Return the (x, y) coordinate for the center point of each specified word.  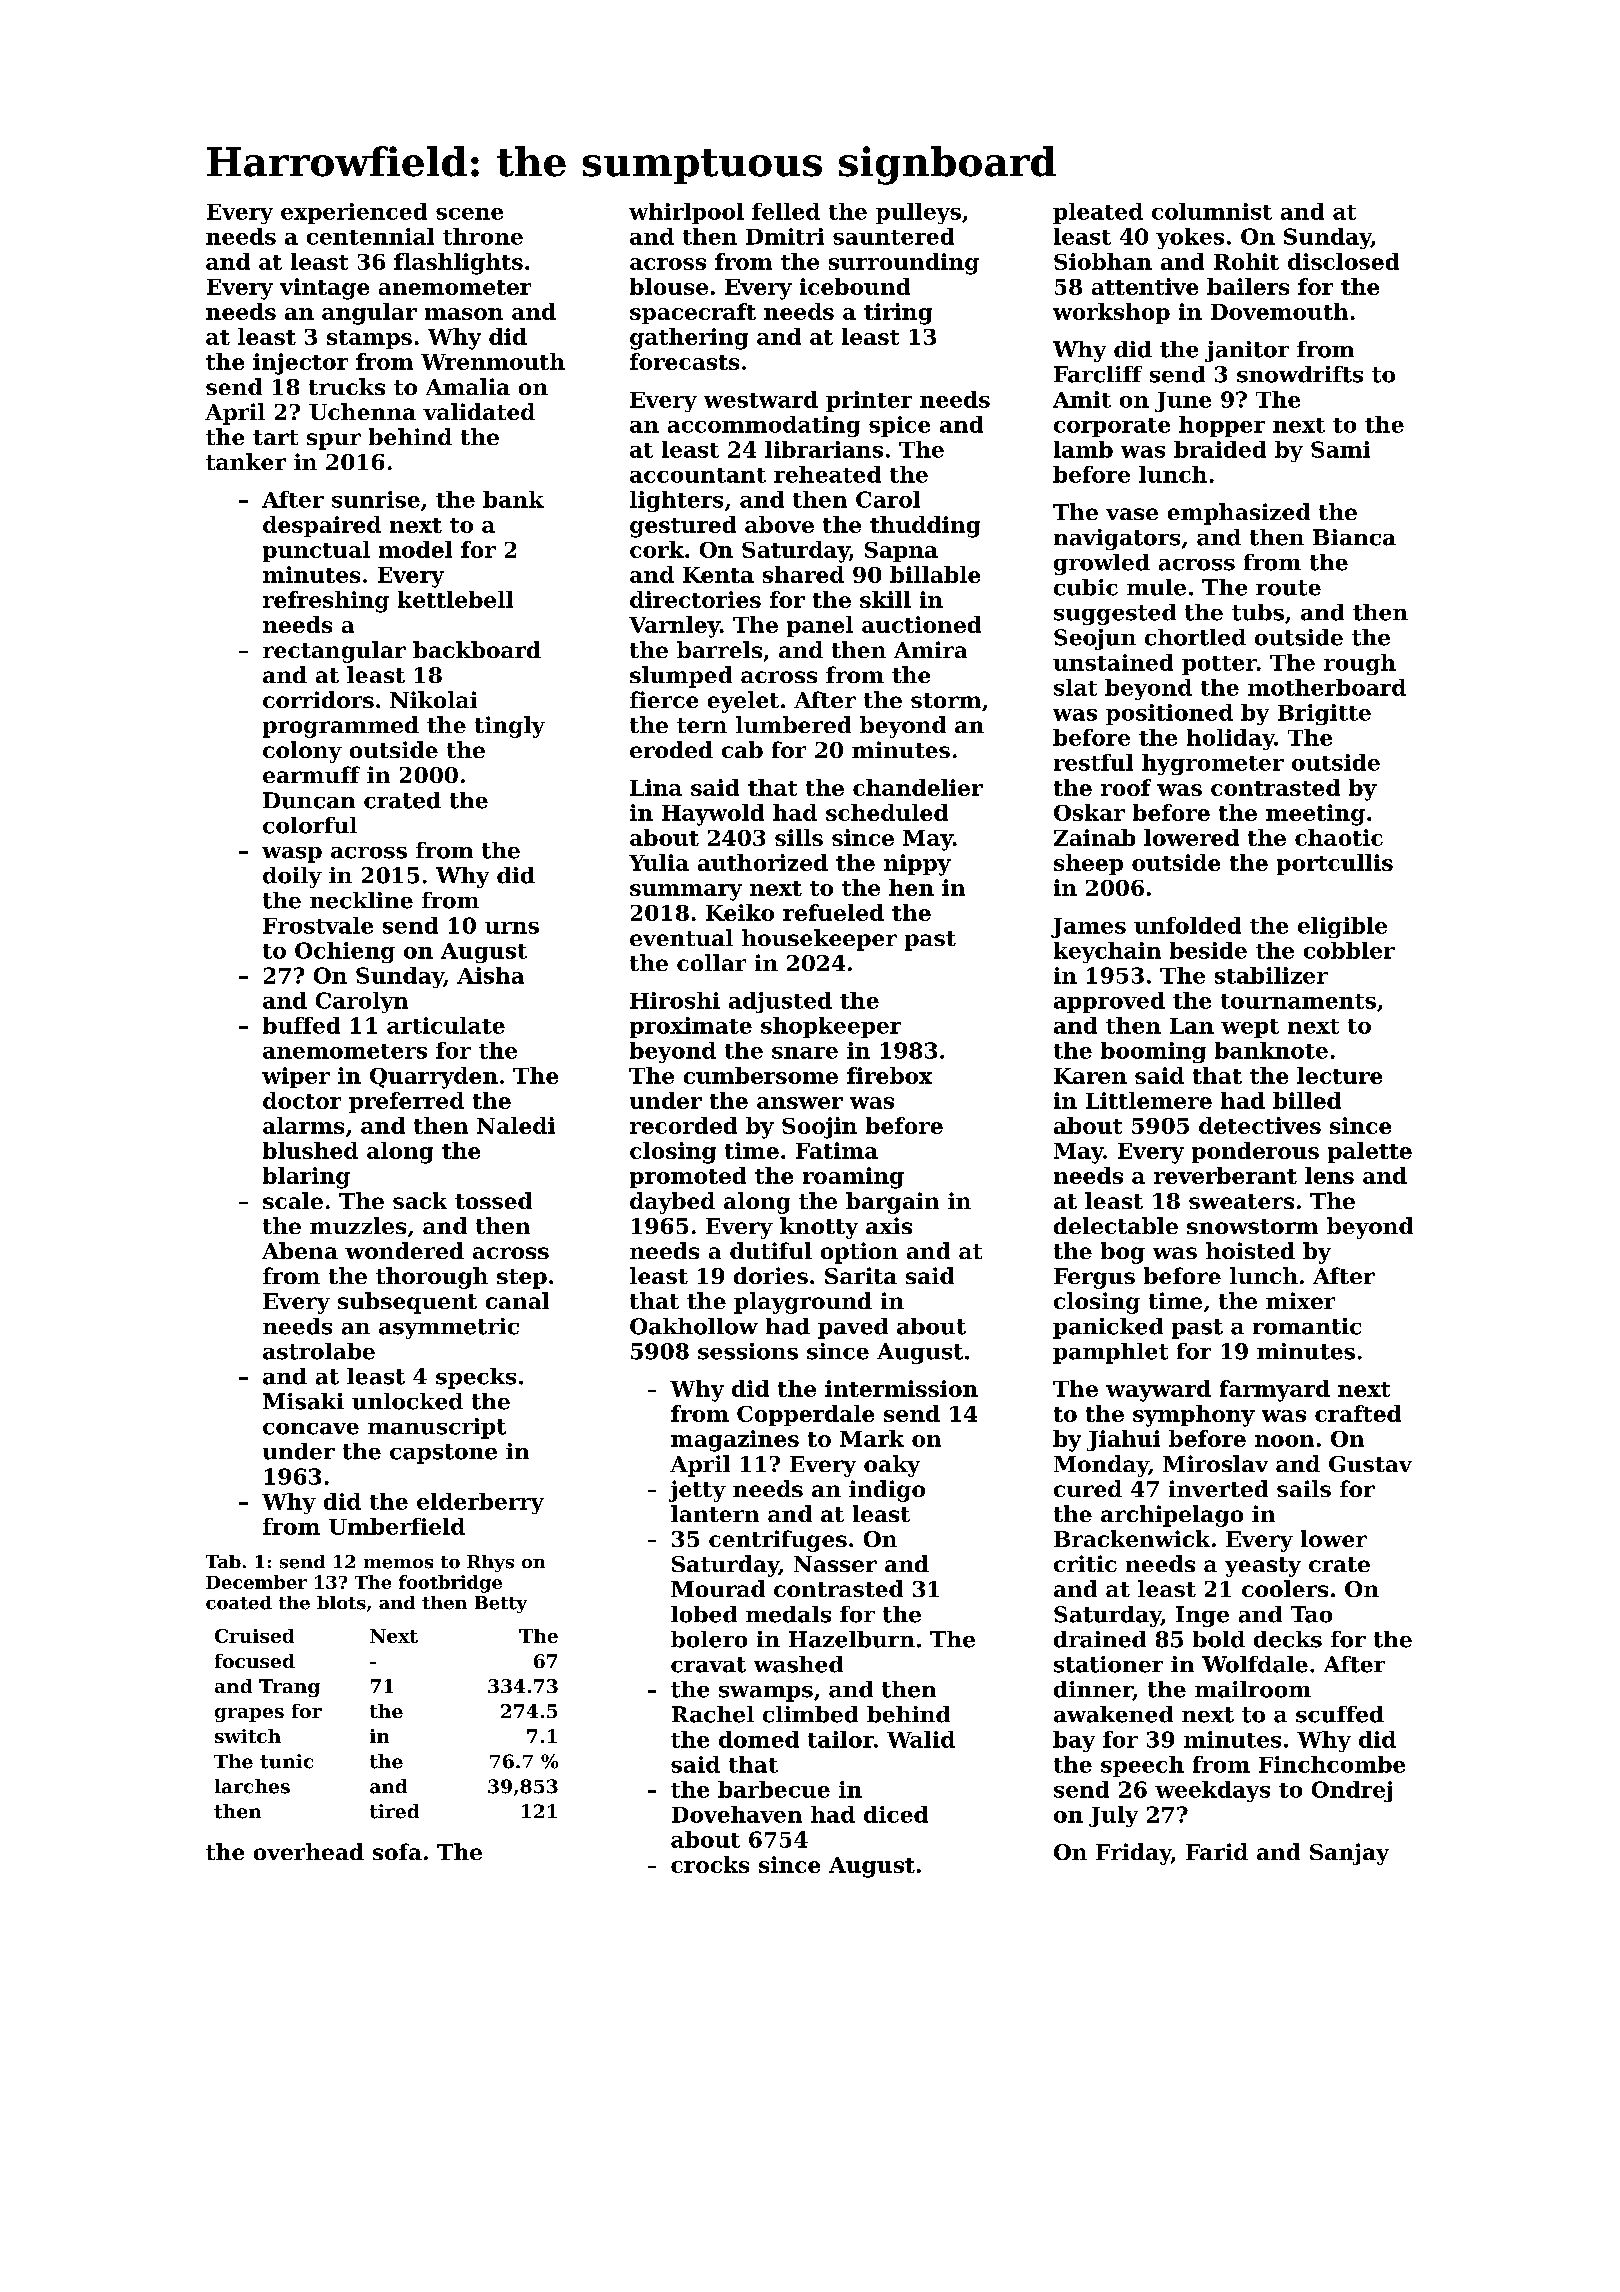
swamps (766, 1694)
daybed (672, 1203)
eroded (671, 749)
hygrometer (1213, 764)
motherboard (1327, 687)
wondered (404, 1250)
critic (1085, 1563)
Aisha (490, 975)
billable (935, 574)
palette (1370, 1152)
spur (334, 441)
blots (341, 1603)
